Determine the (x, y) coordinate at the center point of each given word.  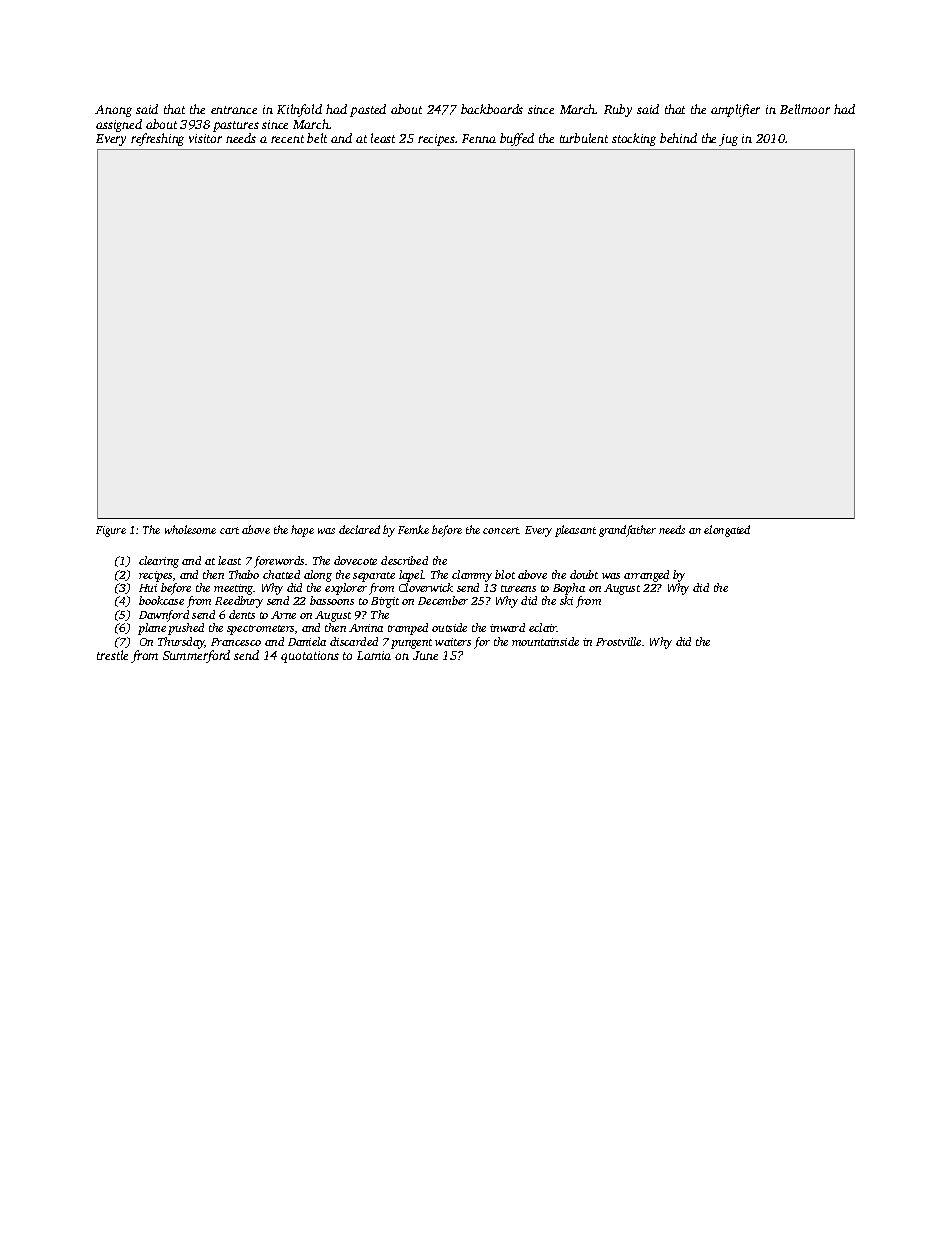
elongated (727, 531)
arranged (646, 576)
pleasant (575, 531)
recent (287, 139)
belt (317, 138)
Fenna (479, 138)
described (404, 560)
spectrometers (260, 630)
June (425, 655)
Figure (111, 531)
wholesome (190, 529)
